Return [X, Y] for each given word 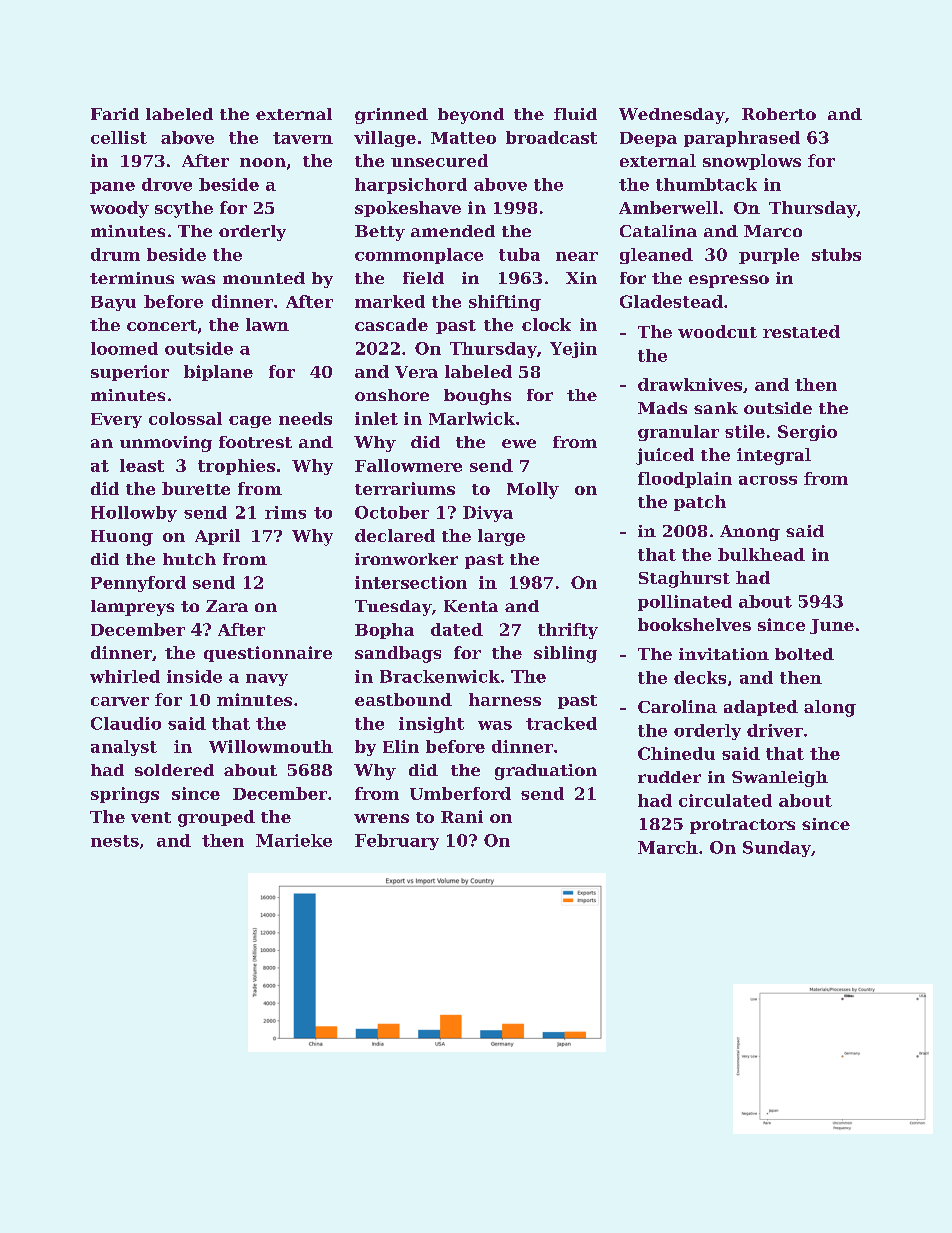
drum [115, 254]
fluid [575, 114]
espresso [729, 281]
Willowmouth [271, 746]
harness [505, 699]
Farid [115, 114]
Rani [462, 816]
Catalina [658, 231]
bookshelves [694, 624]
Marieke [294, 840]
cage [250, 422]
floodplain [685, 480]
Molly [533, 490]
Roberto [779, 114]
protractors [742, 826]
